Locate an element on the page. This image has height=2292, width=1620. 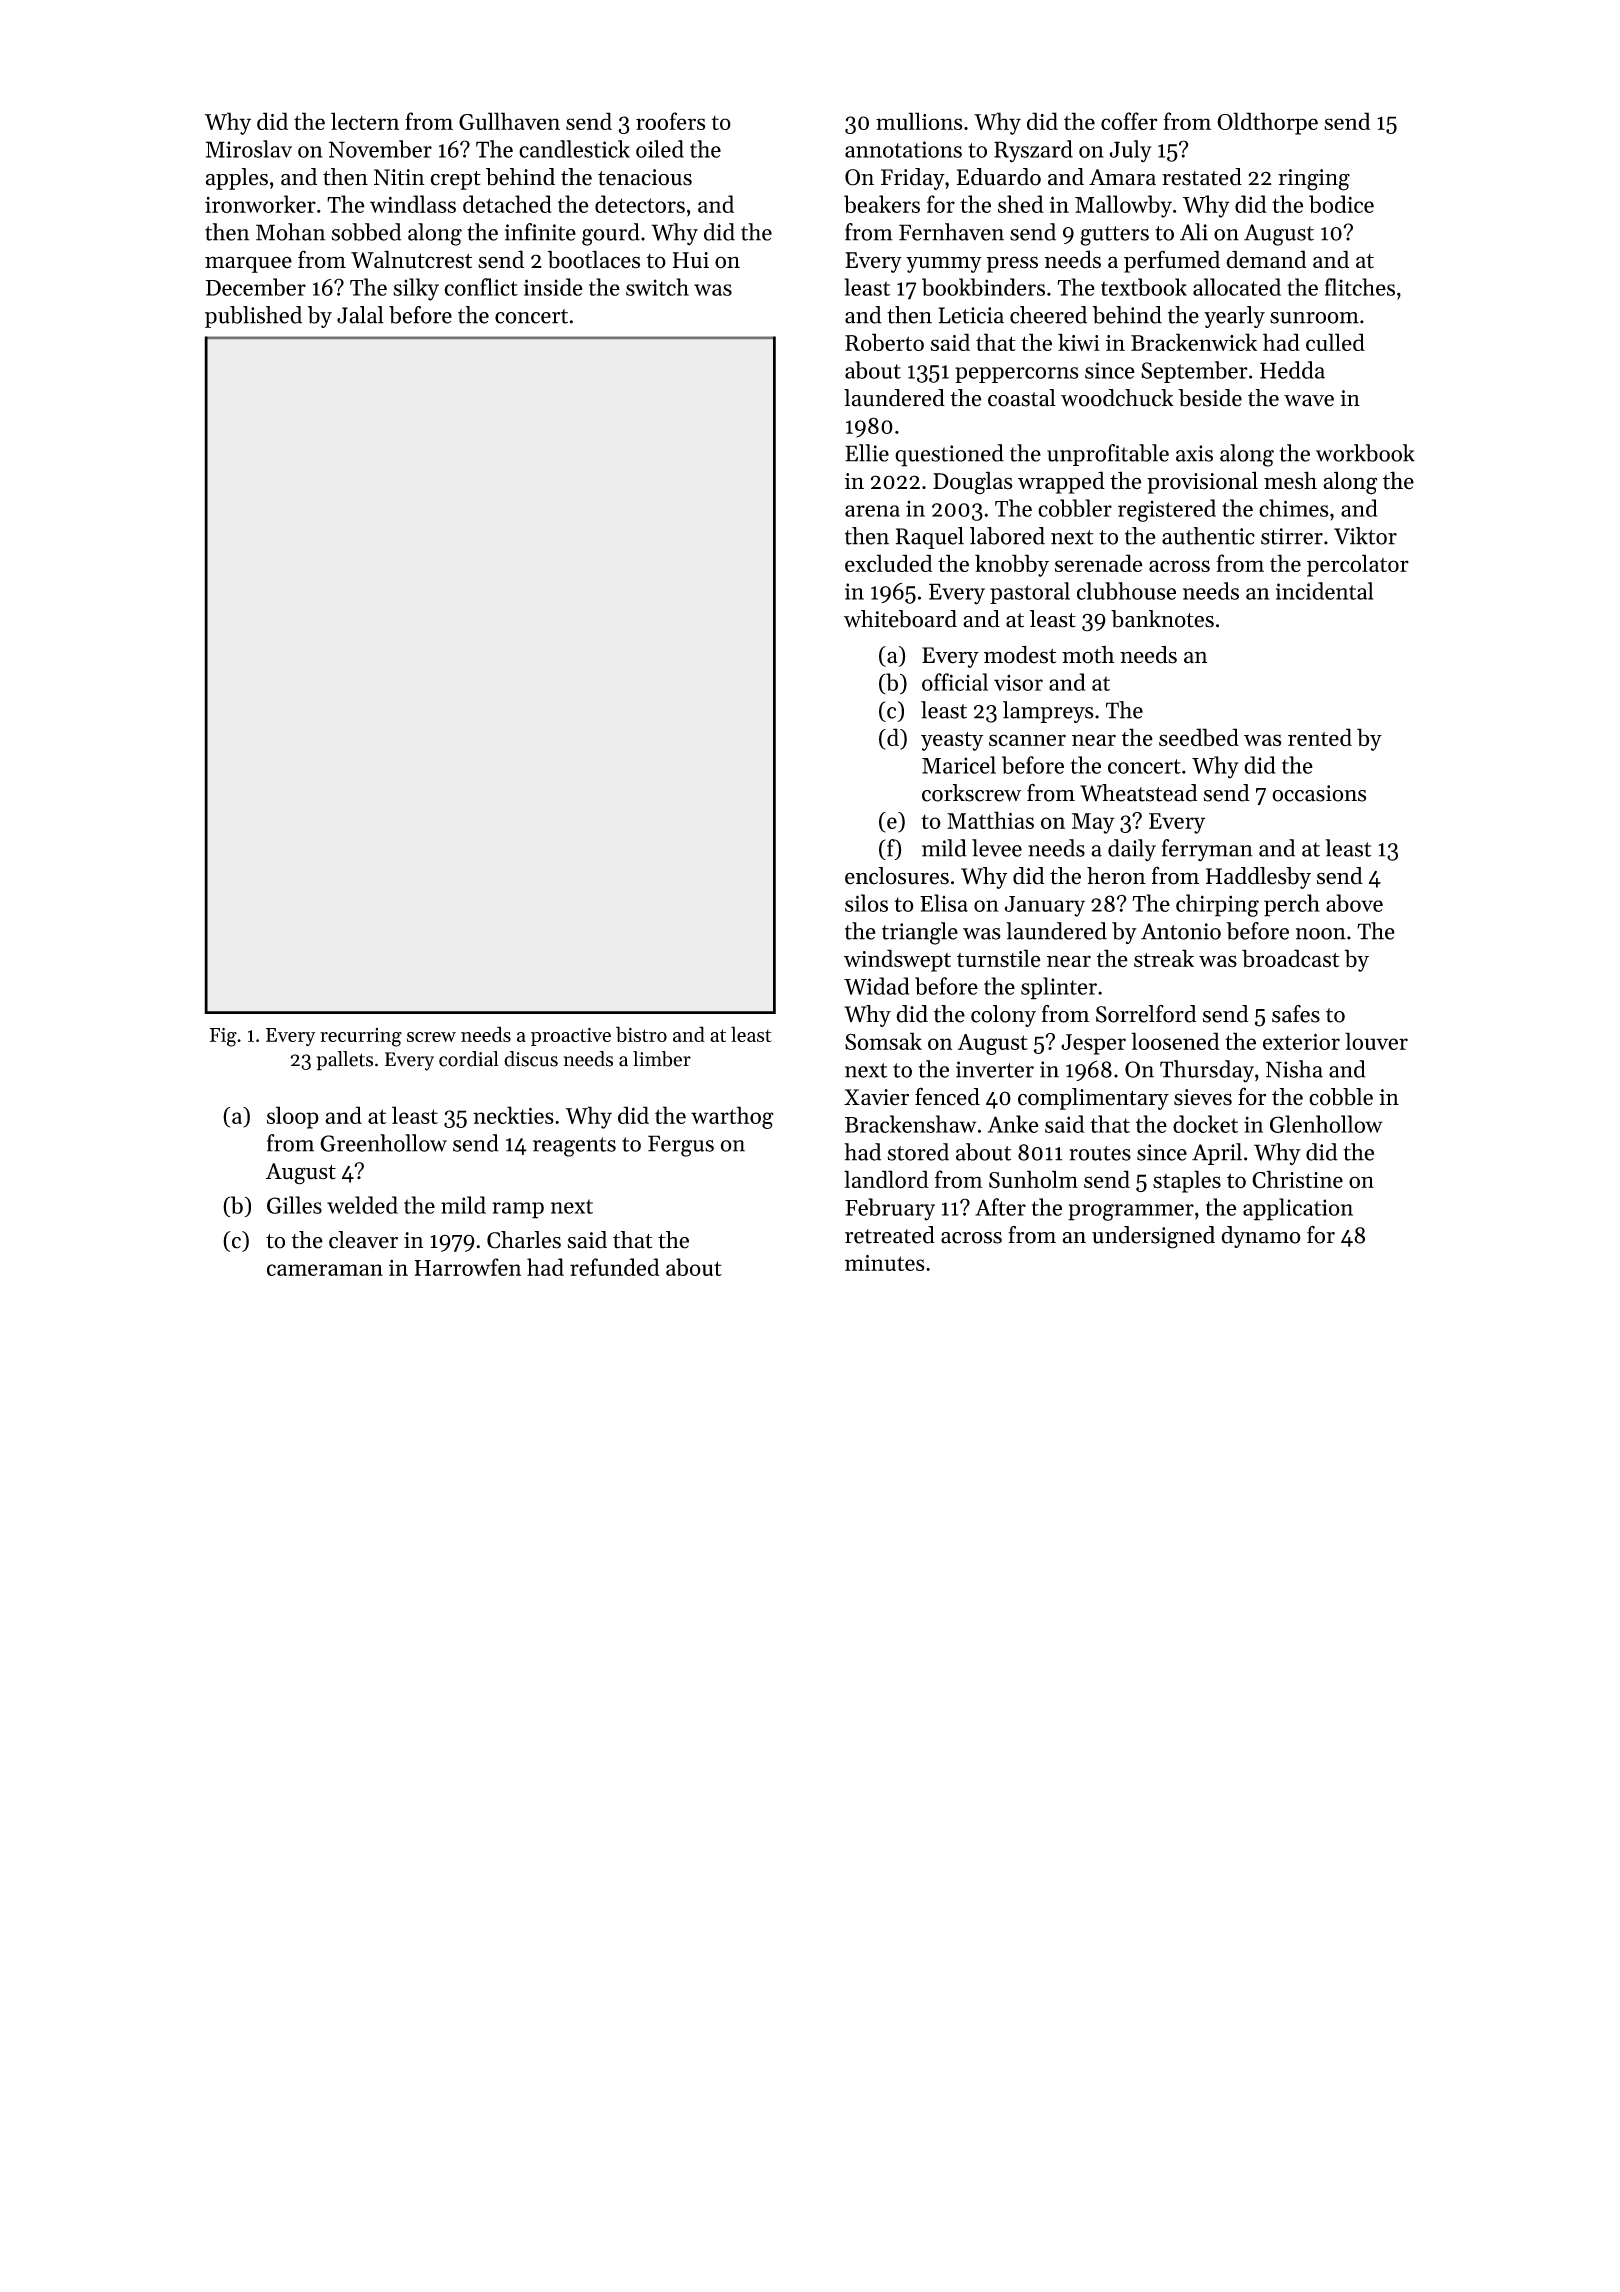
Oldthorpe is located at coordinates (1267, 123).
